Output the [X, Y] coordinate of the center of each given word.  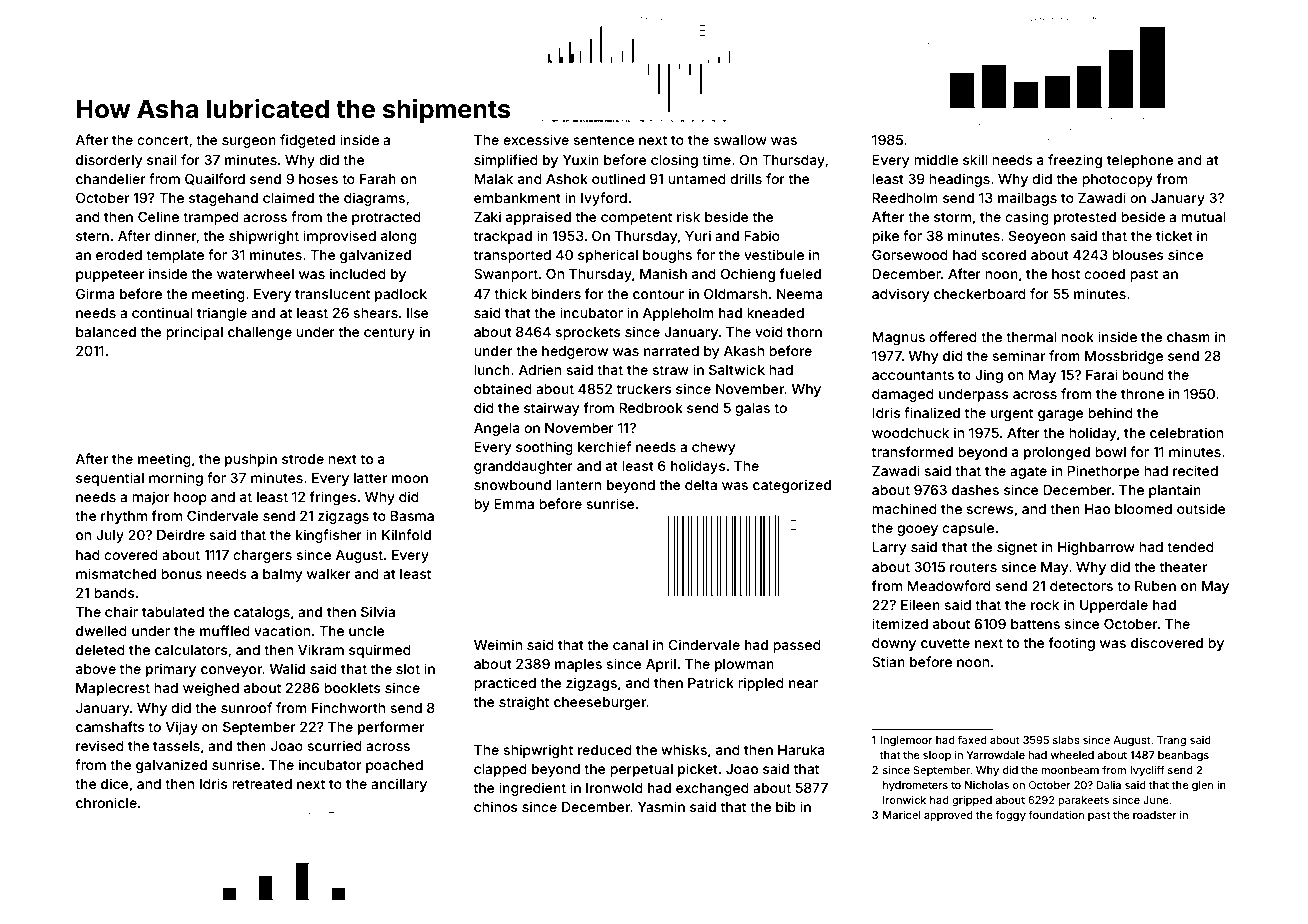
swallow [740, 140]
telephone [1140, 161]
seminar [1018, 355]
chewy [713, 448]
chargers [262, 556]
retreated [262, 784]
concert [163, 140]
